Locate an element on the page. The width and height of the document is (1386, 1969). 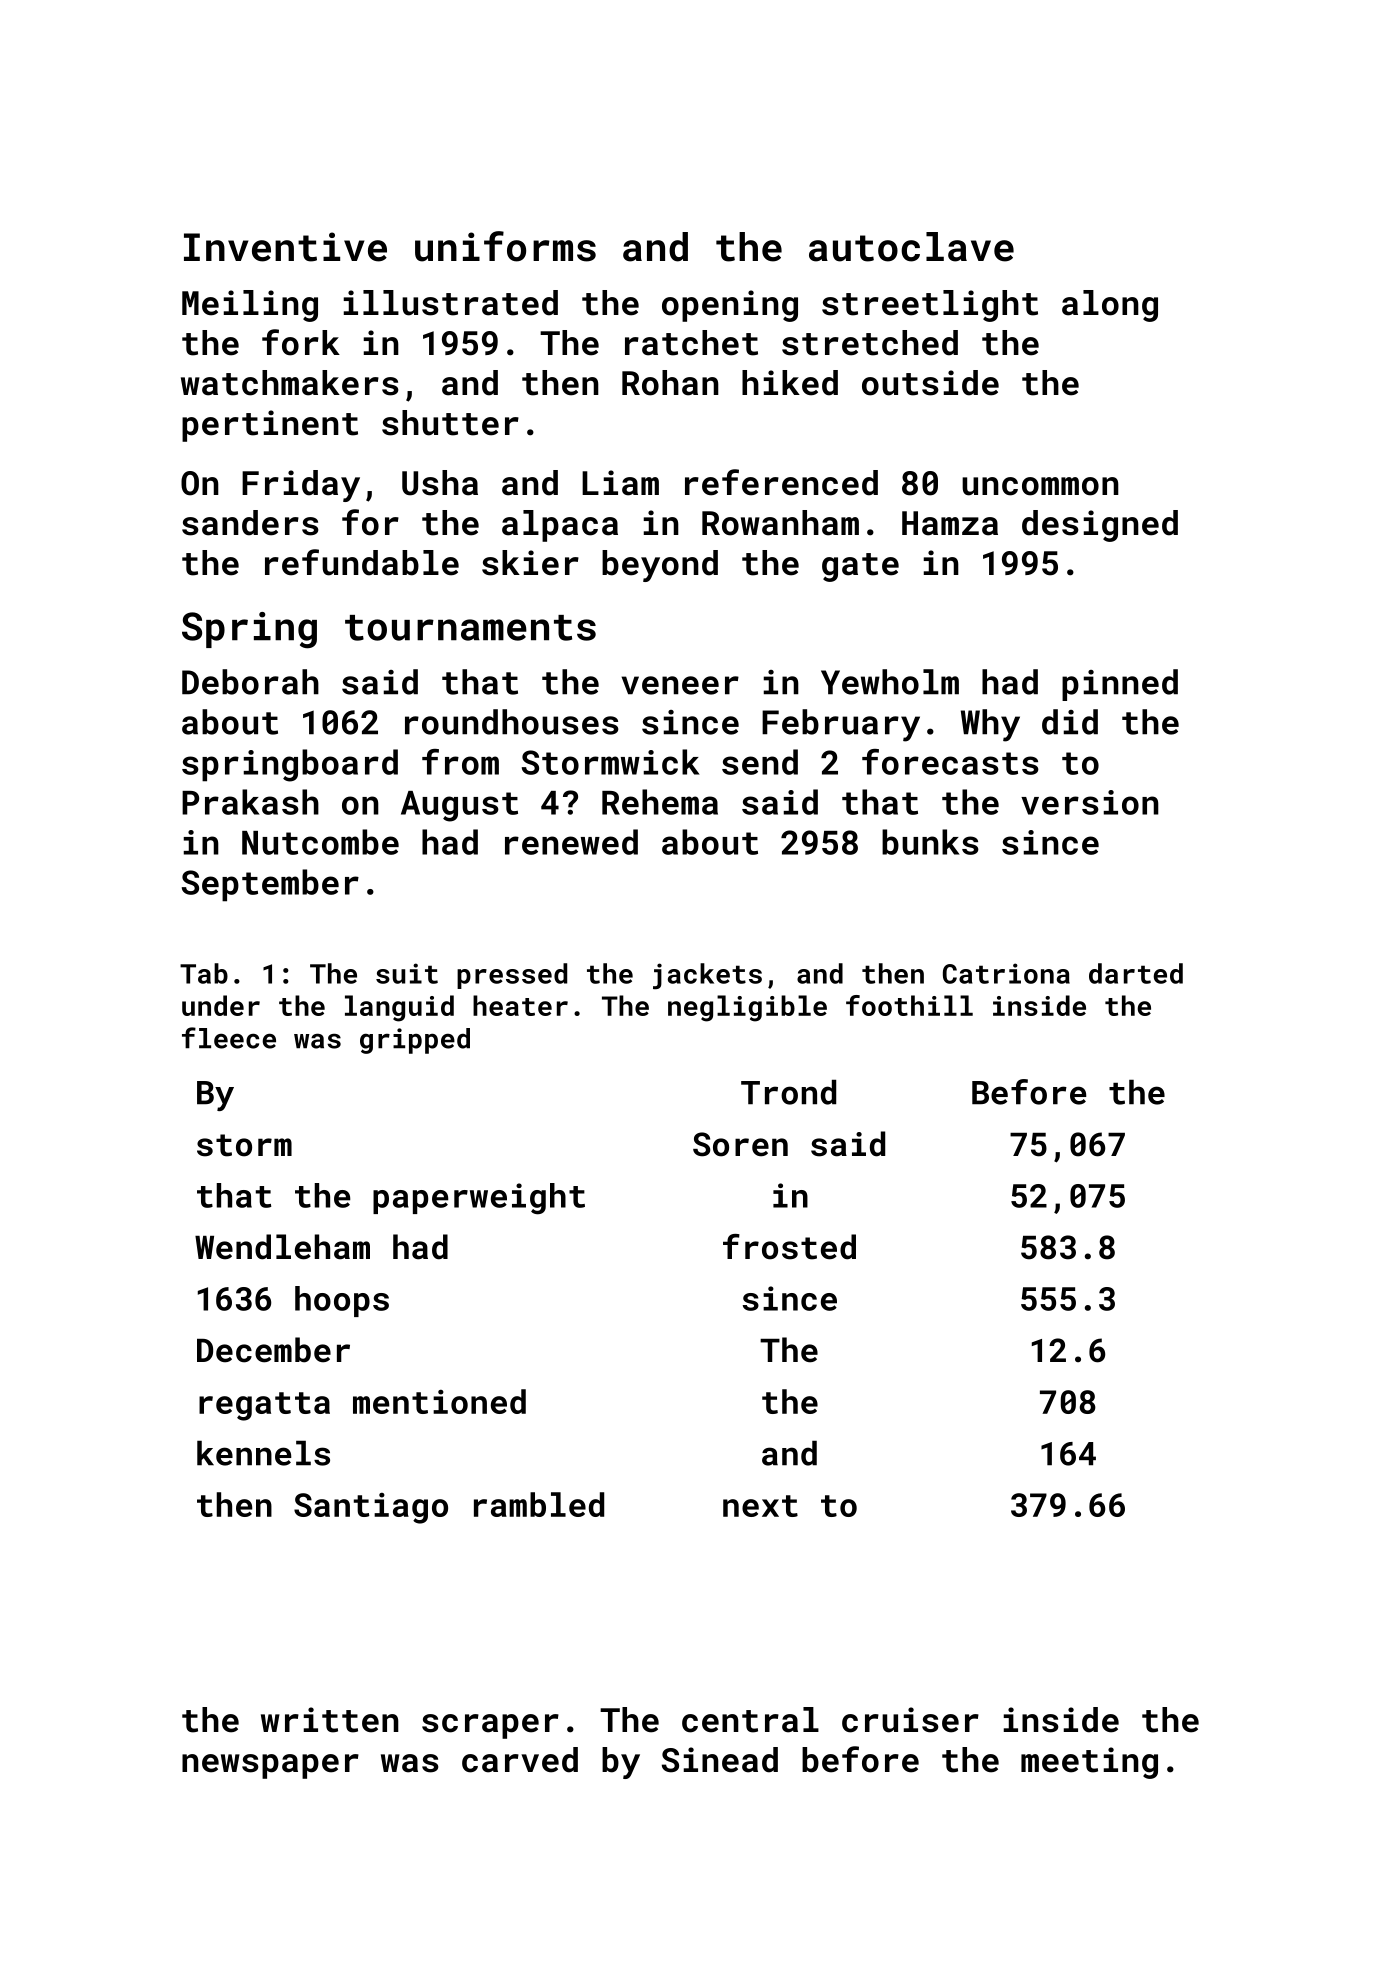
meeting is located at coordinates (1089, 1763).
